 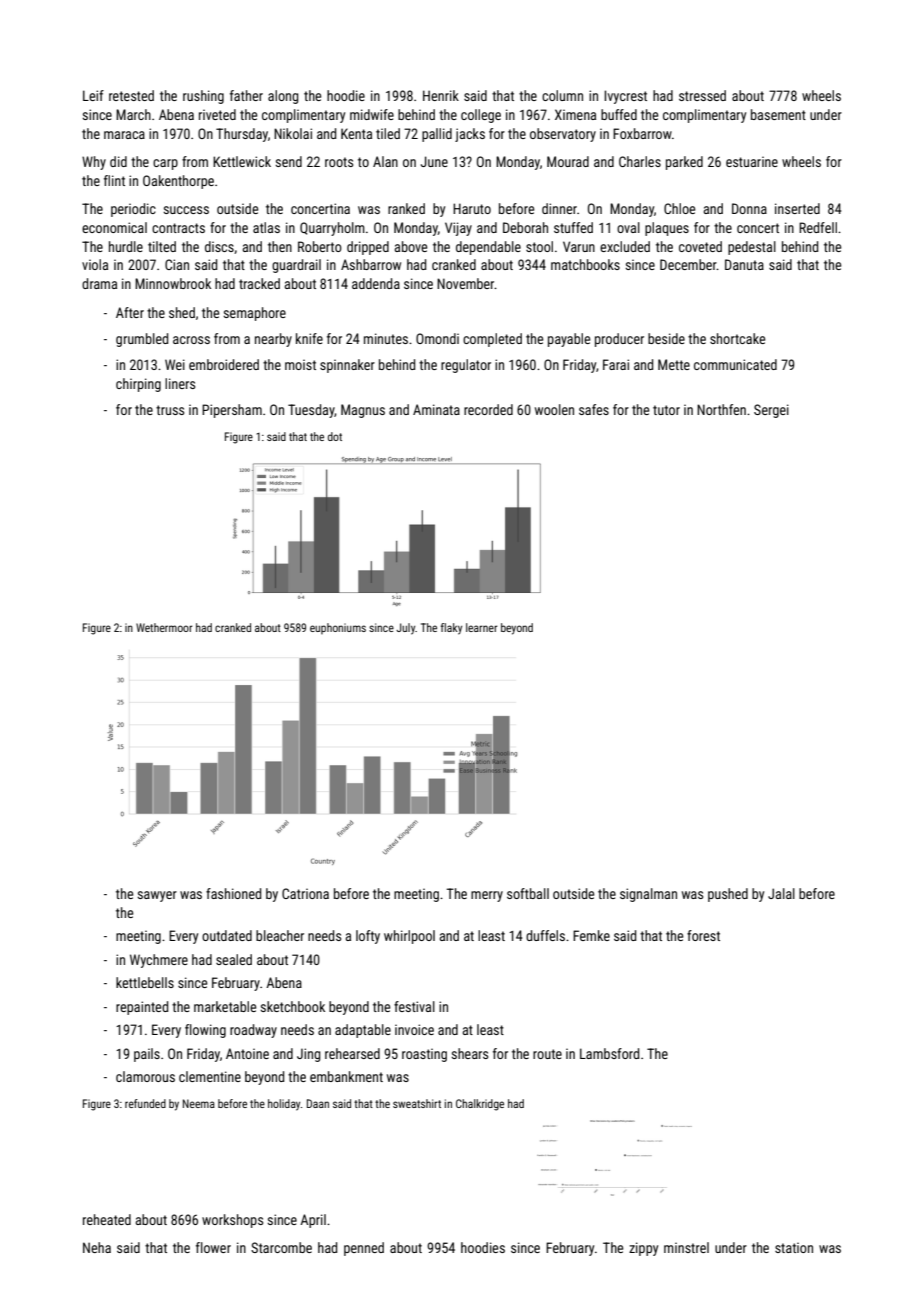 I want to click on festival, so click(x=414, y=1006).
